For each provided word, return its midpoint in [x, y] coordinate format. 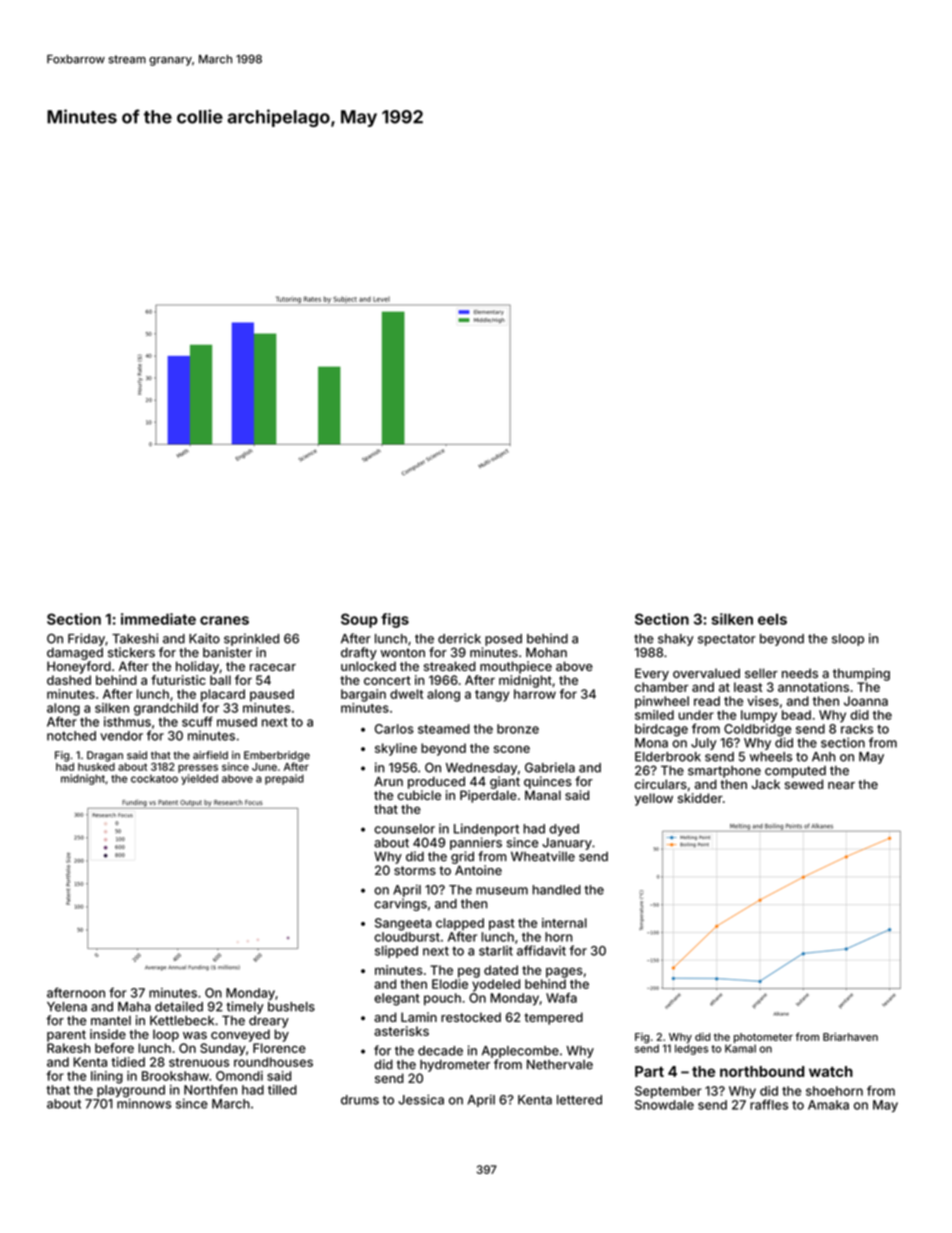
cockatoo [154, 778]
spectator [727, 640]
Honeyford [79, 667]
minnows [144, 1103]
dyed [564, 830]
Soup [359, 620]
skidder [700, 798]
